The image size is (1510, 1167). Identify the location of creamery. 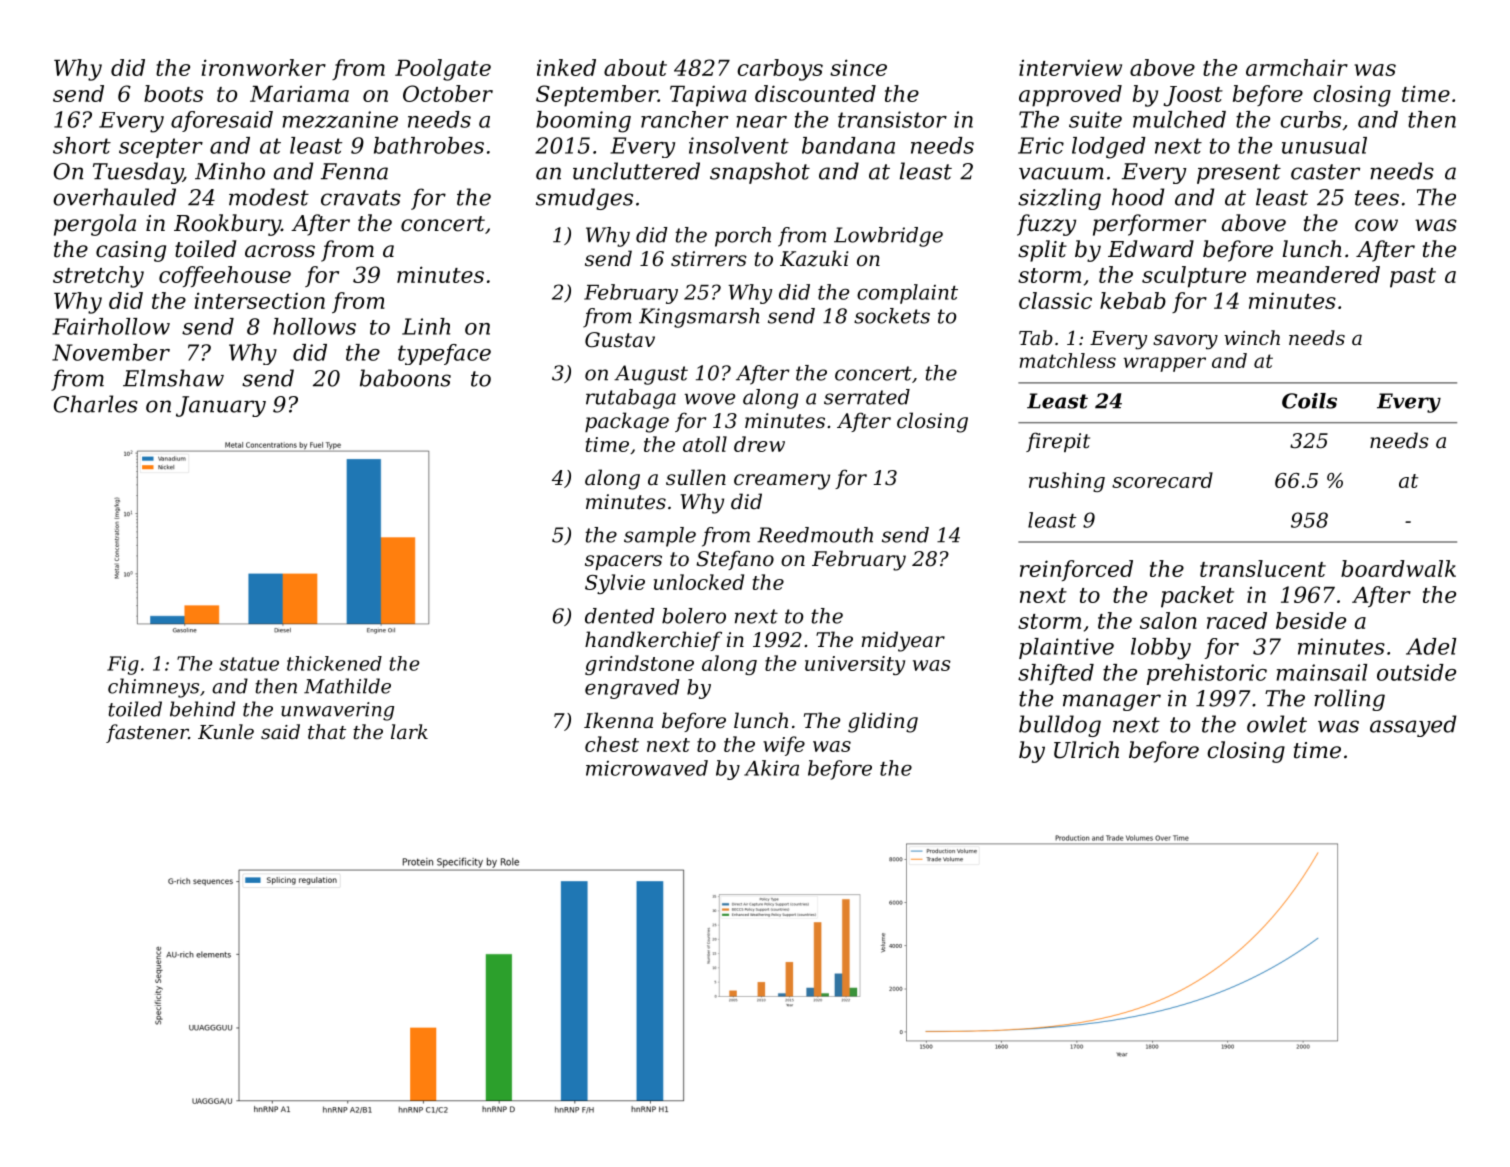
(782, 482).
